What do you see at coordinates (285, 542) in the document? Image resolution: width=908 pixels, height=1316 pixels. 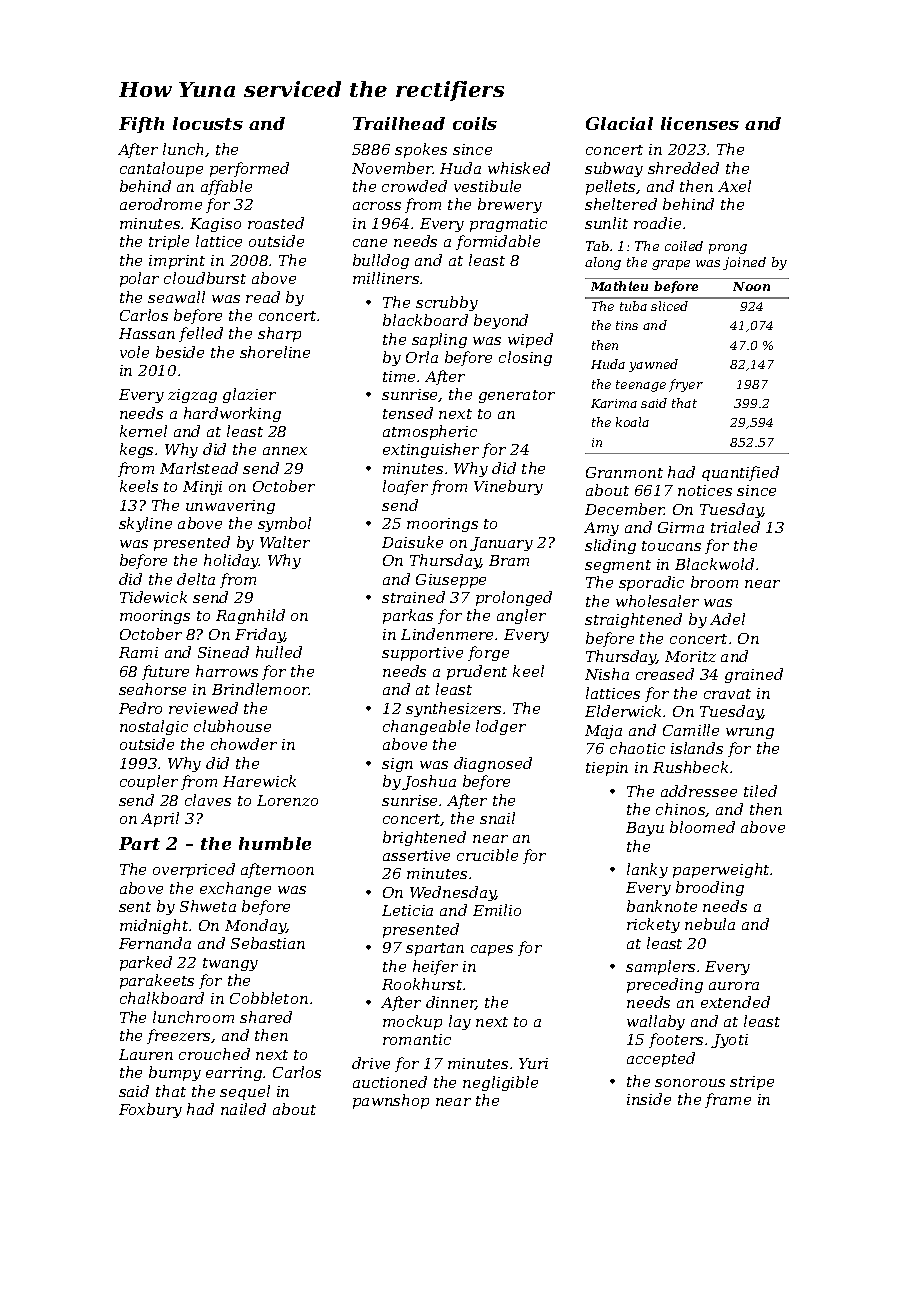 I see `Walter` at bounding box center [285, 542].
